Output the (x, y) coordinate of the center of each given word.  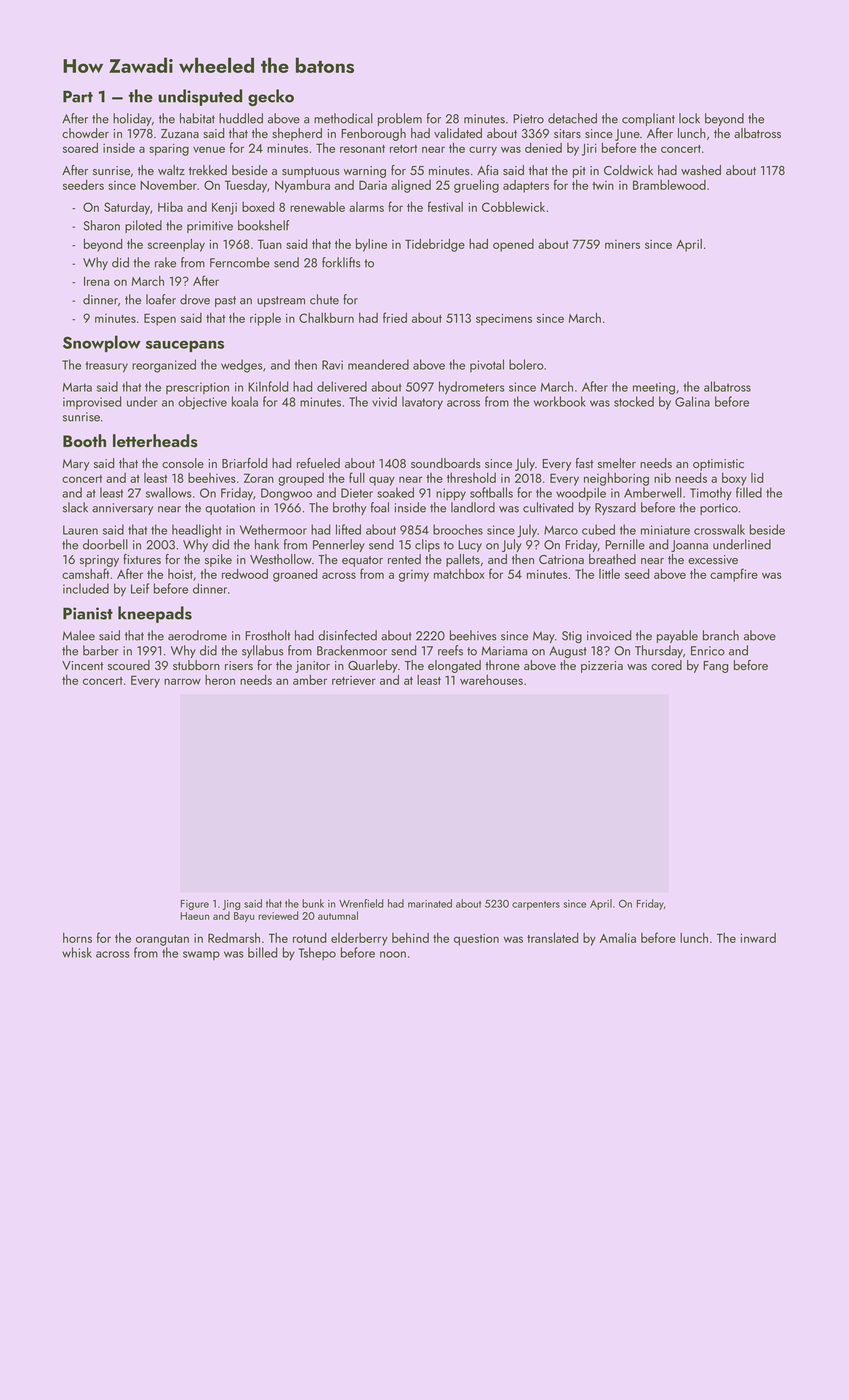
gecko (271, 97)
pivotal (487, 365)
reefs (450, 650)
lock (689, 118)
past (225, 301)
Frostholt (267, 635)
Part (78, 96)
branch (721, 635)
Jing (231, 905)
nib (662, 478)
